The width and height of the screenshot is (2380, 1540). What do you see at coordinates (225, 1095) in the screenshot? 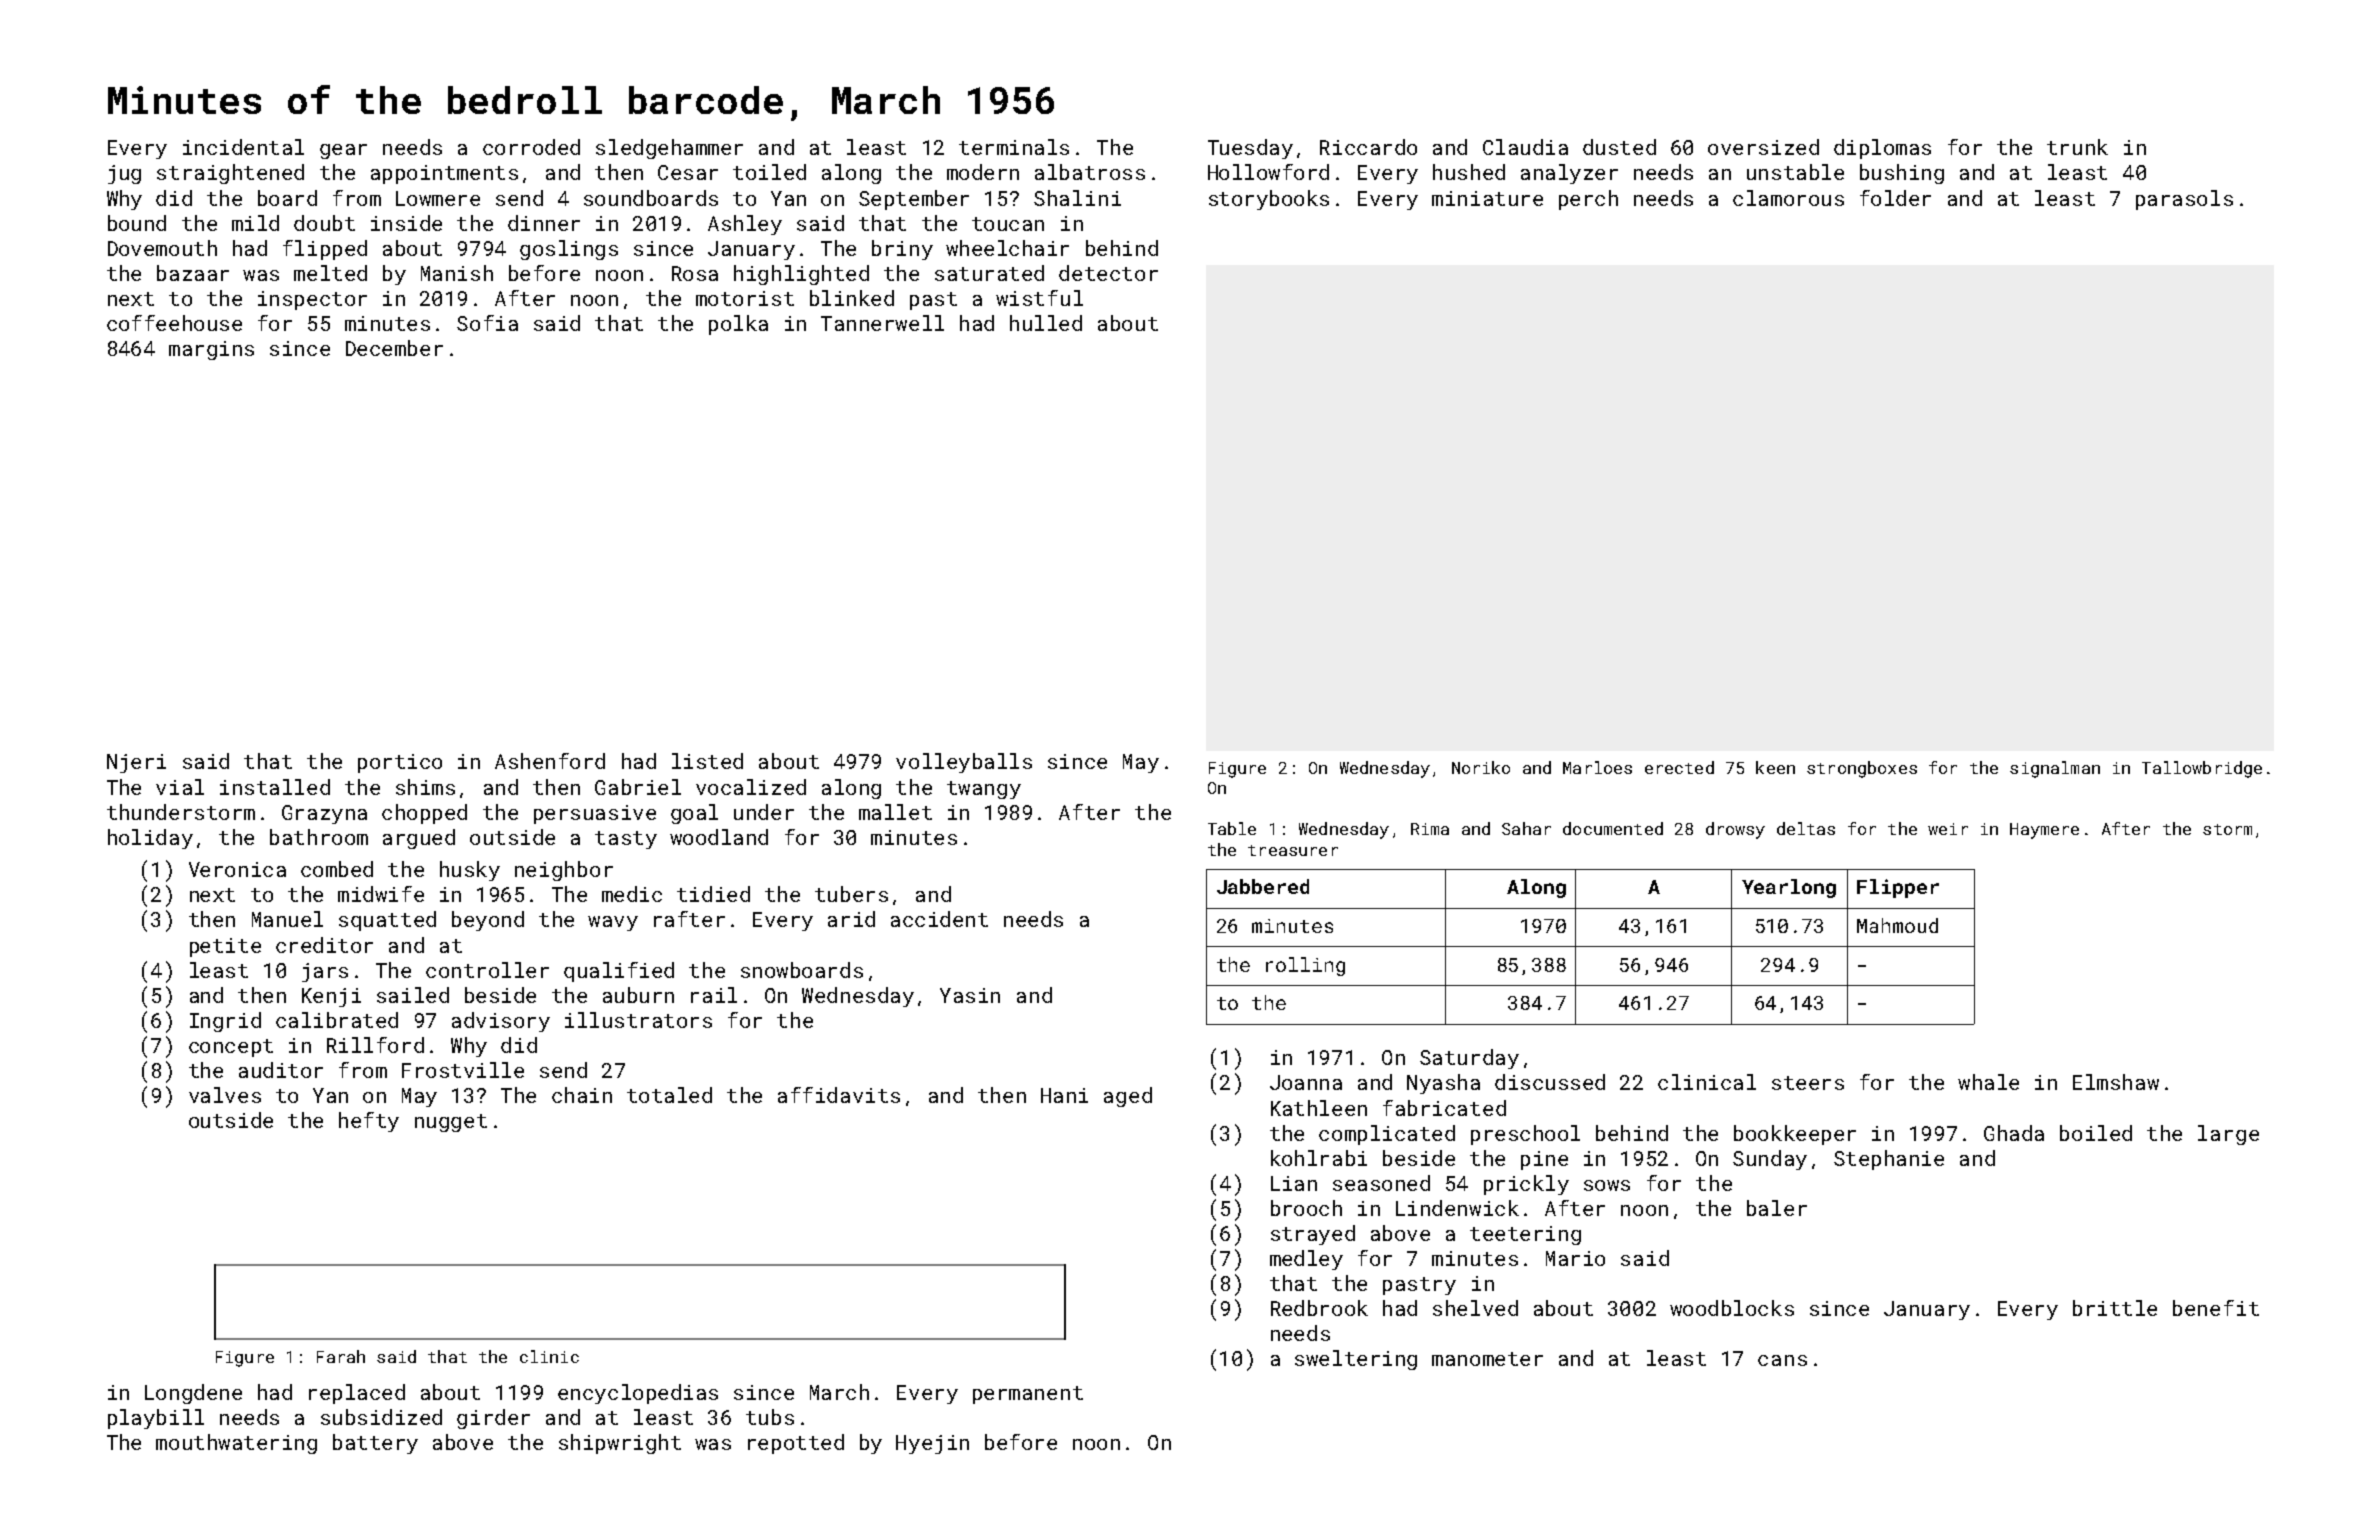
I see `valves` at bounding box center [225, 1095].
